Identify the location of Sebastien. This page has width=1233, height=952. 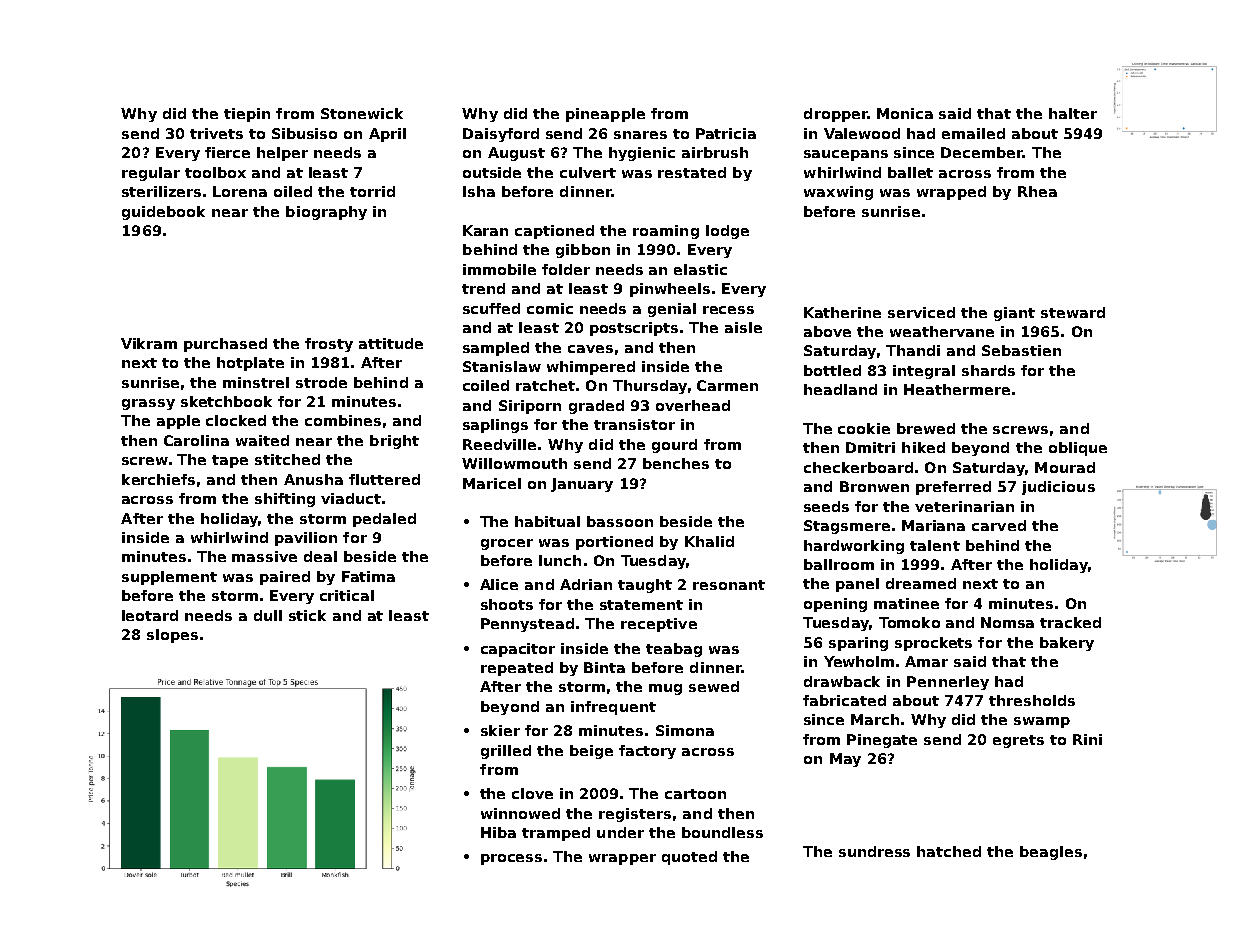
(1021, 350).
